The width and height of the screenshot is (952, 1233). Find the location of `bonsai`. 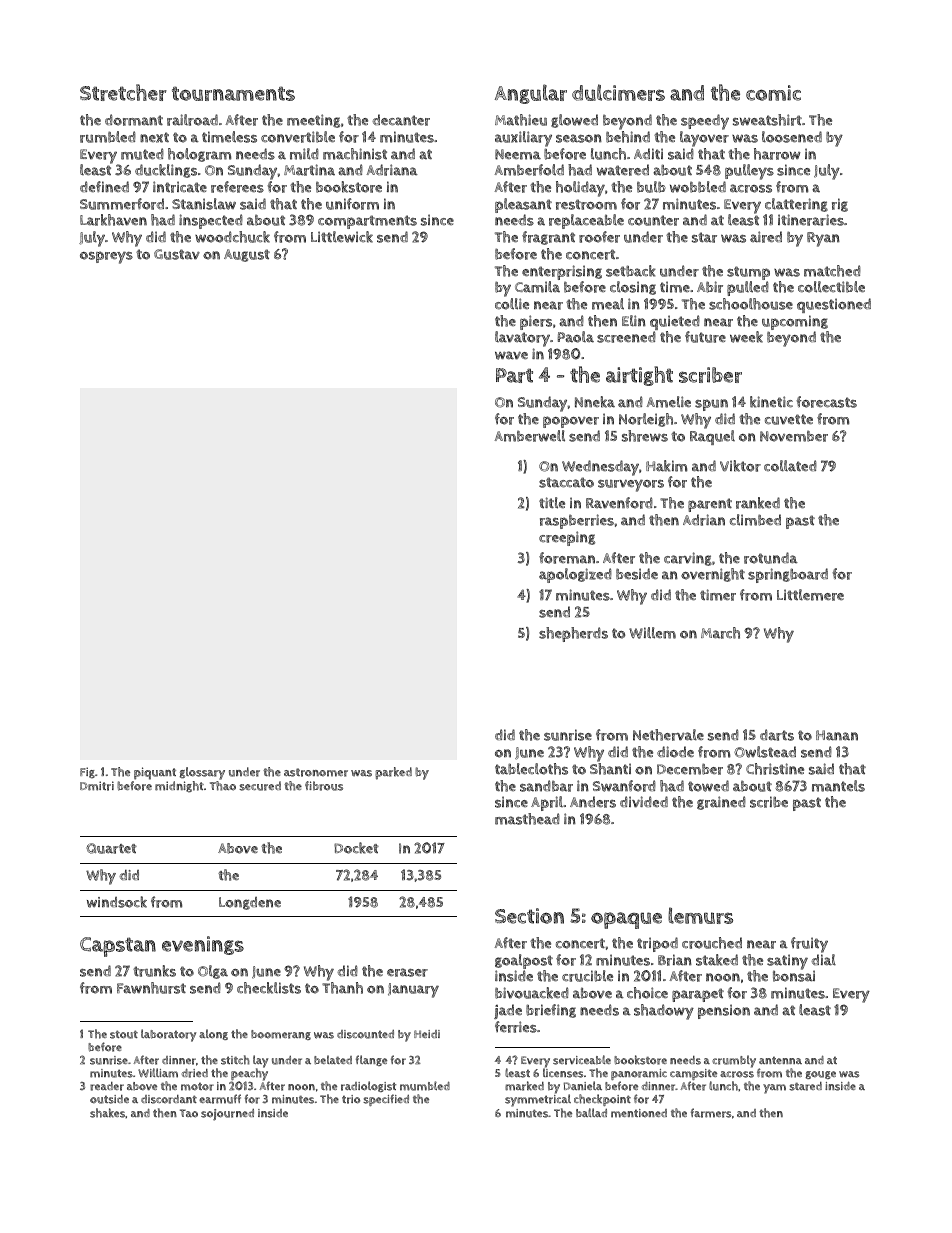

bonsai is located at coordinates (794, 976).
